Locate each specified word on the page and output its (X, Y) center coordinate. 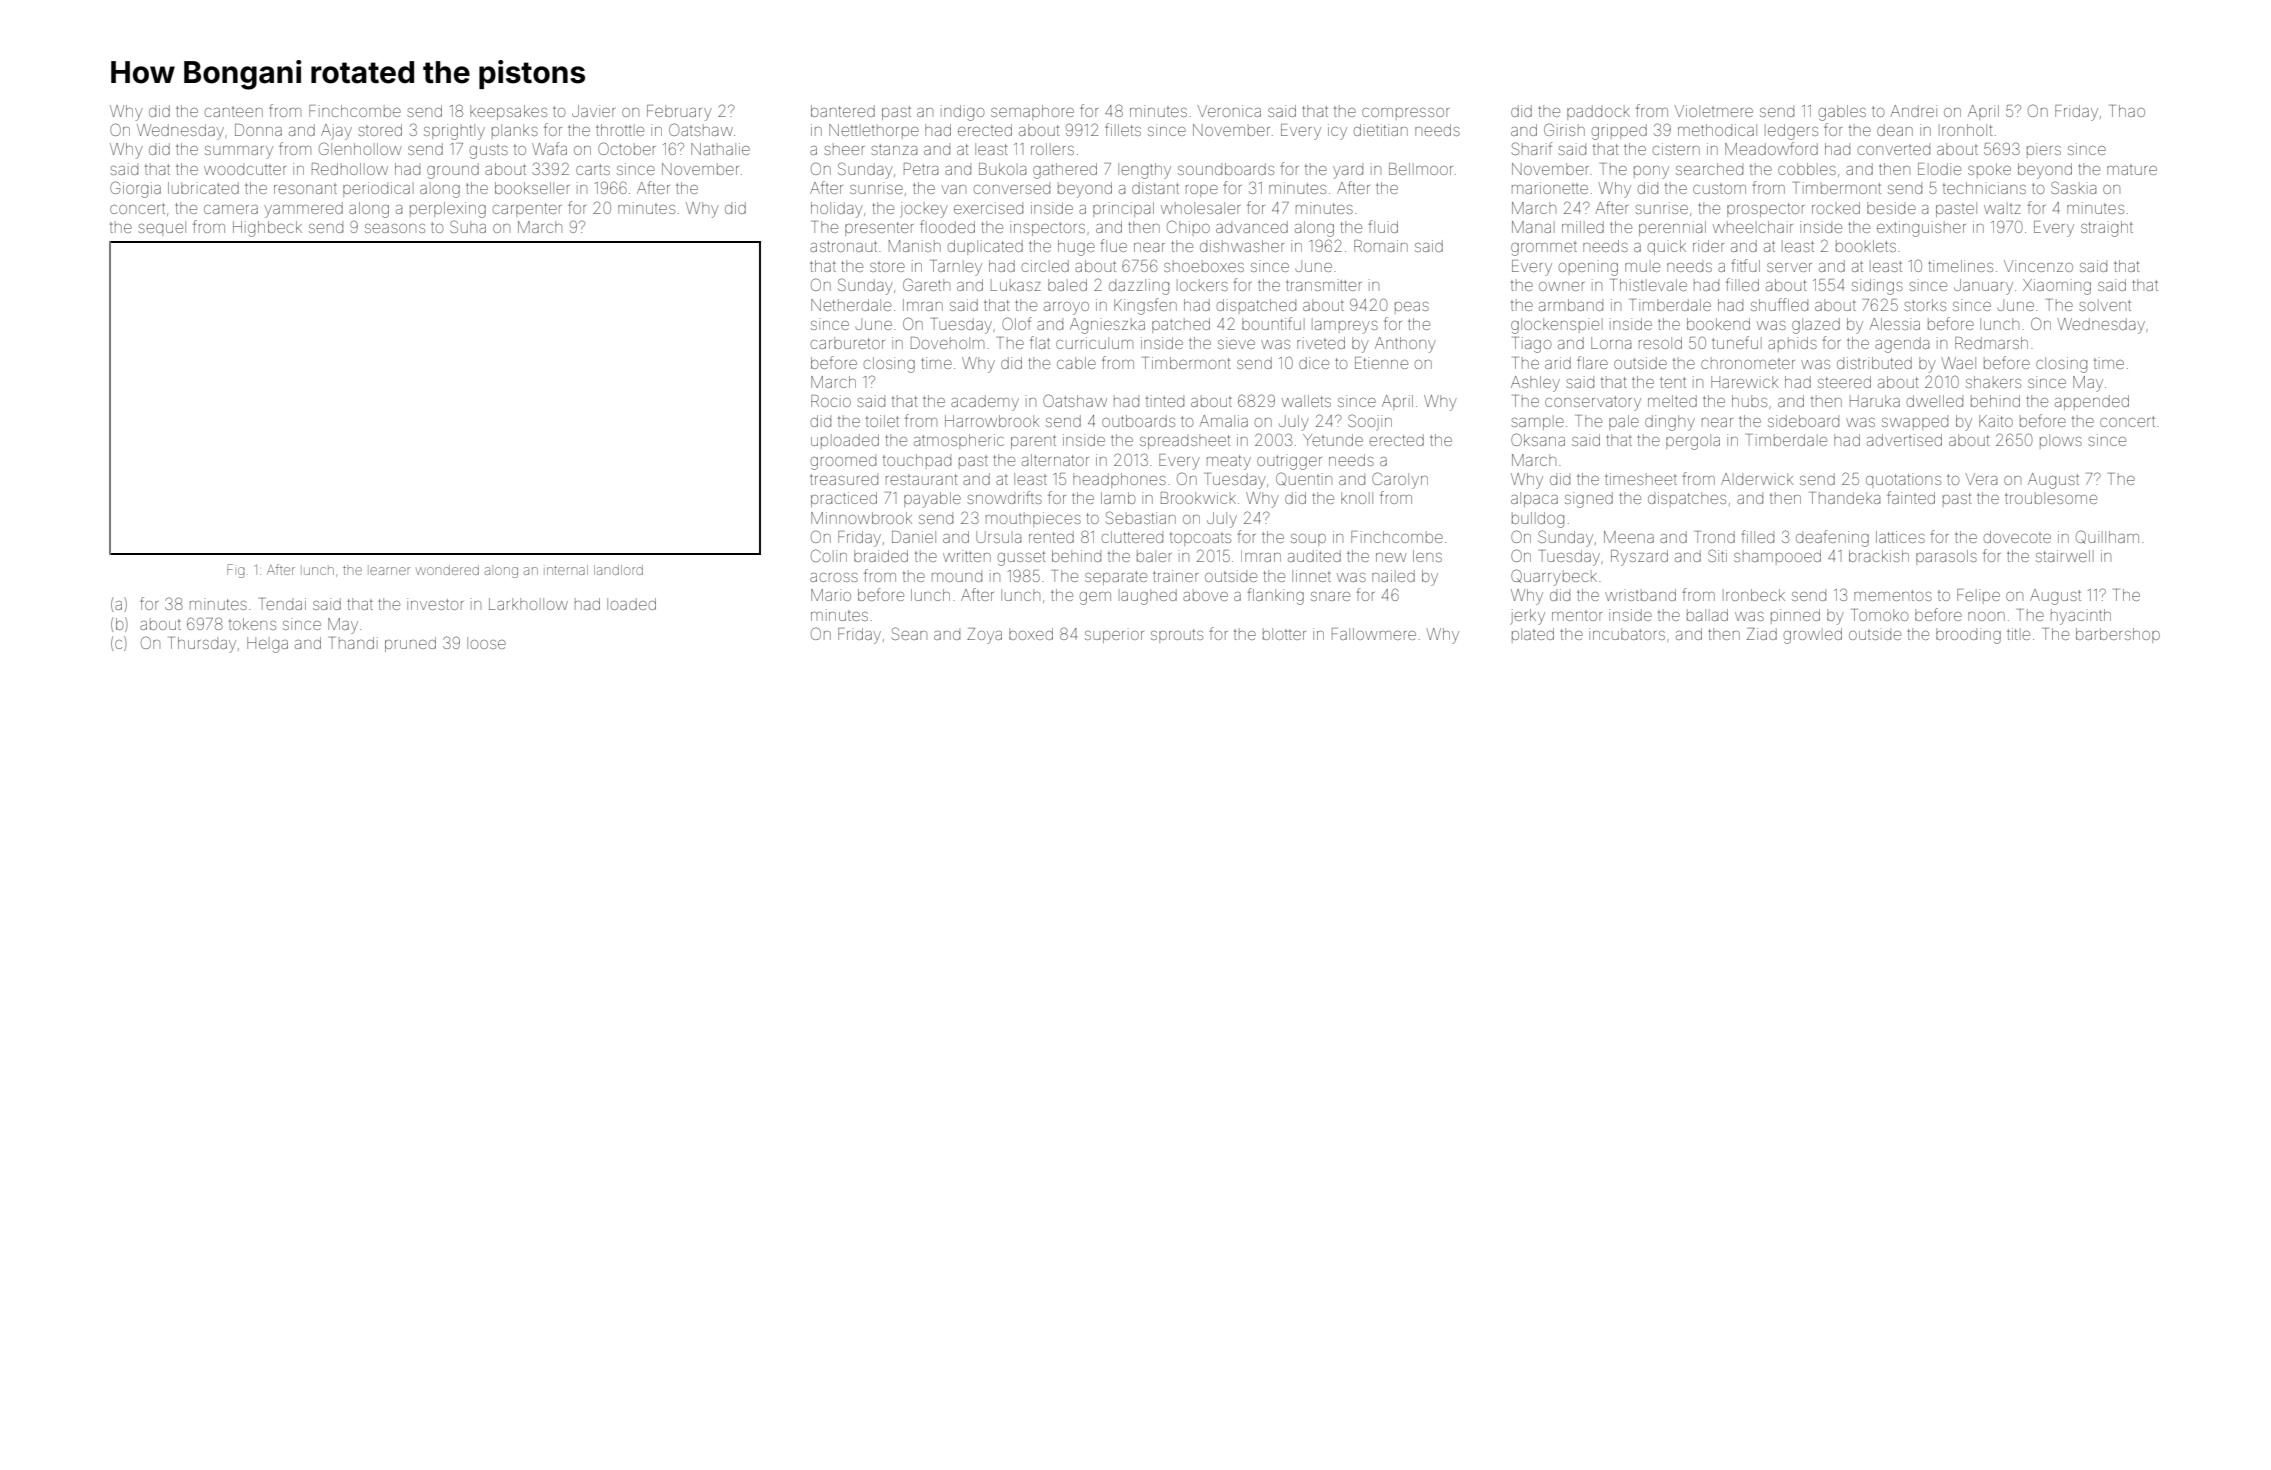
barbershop (2118, 635)
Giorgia (135, 189)
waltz (2002, 208)
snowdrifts (1004, 497)
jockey (924, 210)
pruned (410, 644)
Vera (1981, 479)
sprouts (1177, 636)
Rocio (831, 401)
